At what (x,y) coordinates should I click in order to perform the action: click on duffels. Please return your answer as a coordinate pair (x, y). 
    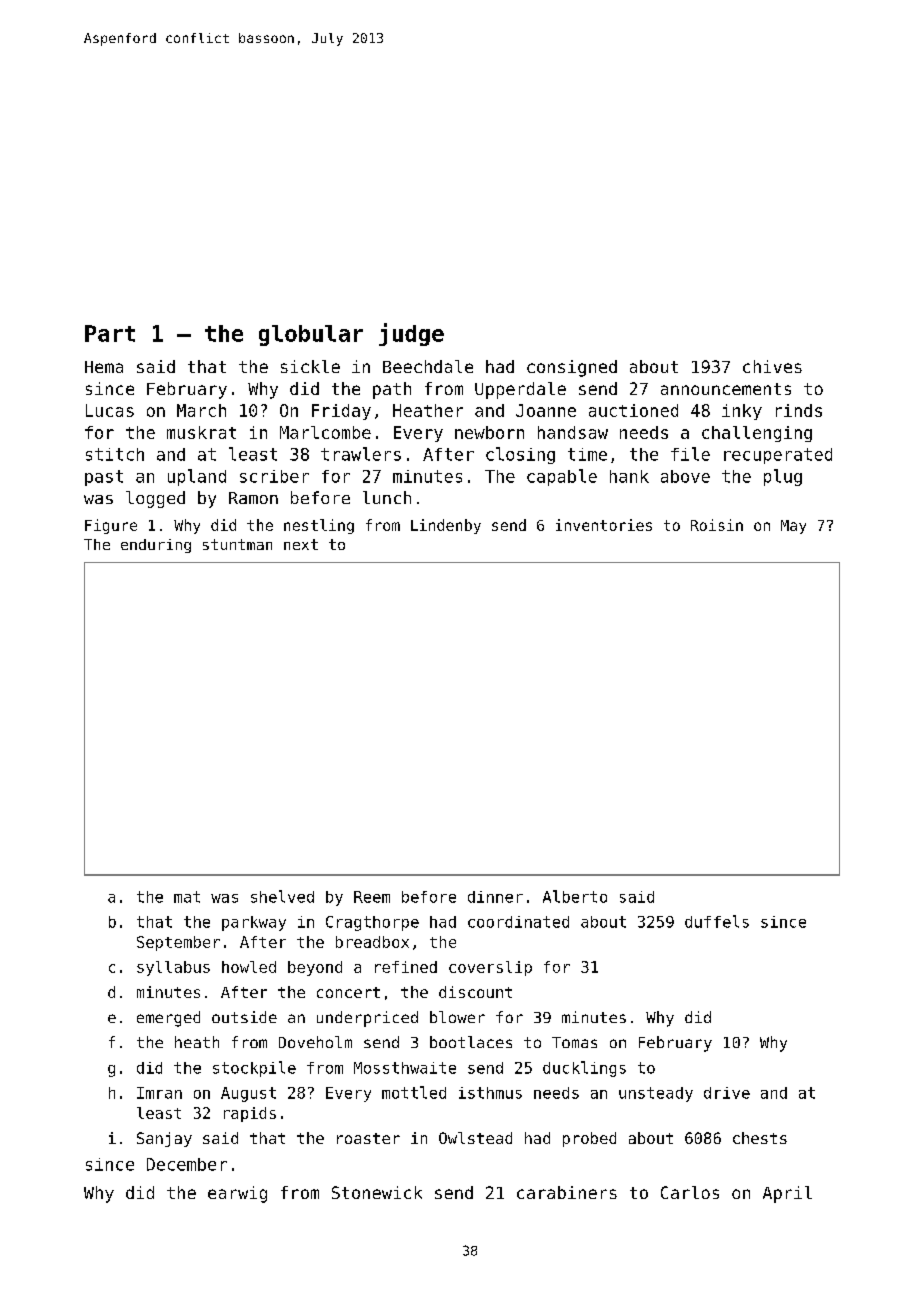
    Looking at the image, I should click on (717, 921).
